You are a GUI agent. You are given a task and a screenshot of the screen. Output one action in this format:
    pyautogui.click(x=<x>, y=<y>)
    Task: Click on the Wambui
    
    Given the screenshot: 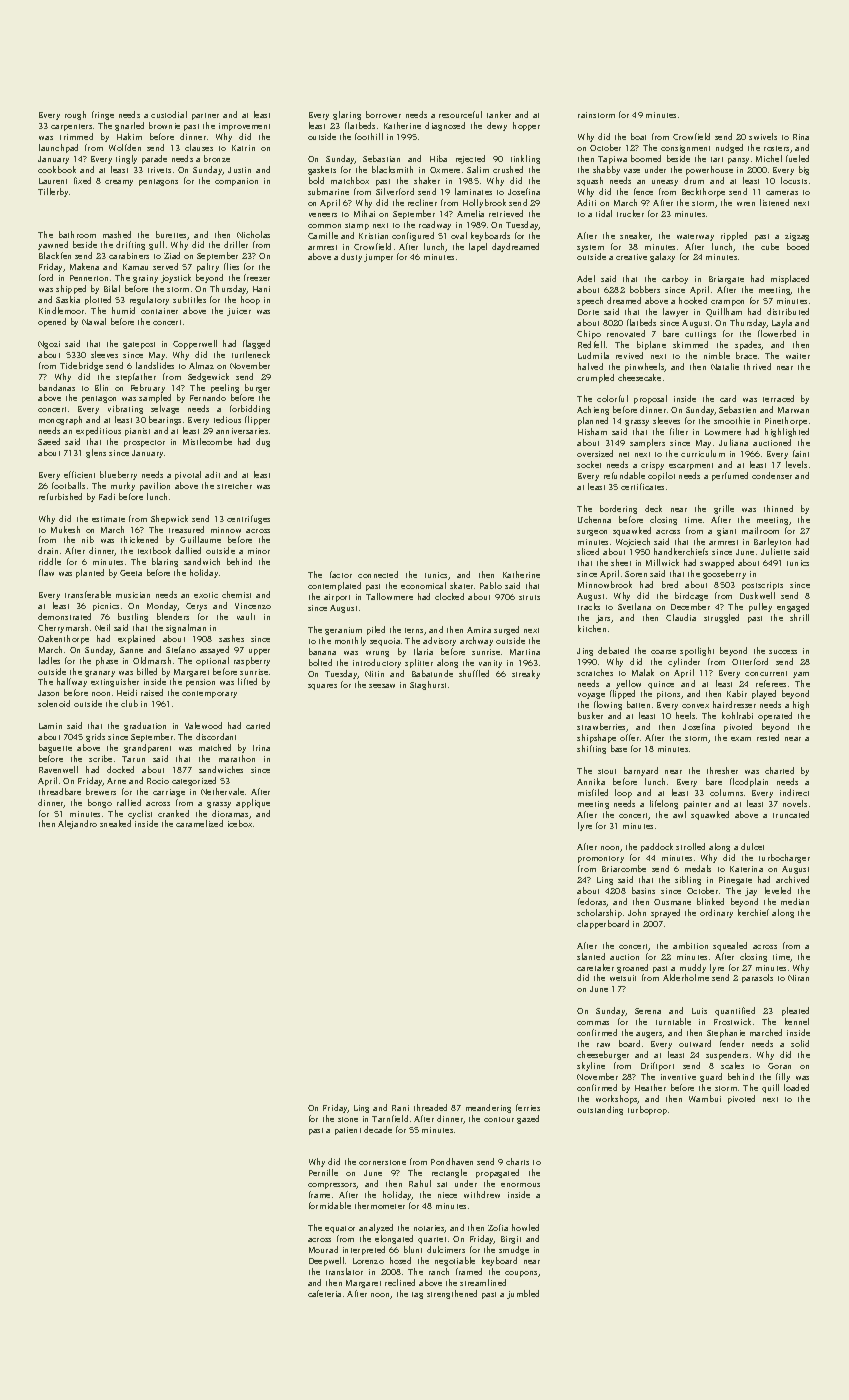 What is the action you would take?
    pyautogui.click(x=705, y=1098)
